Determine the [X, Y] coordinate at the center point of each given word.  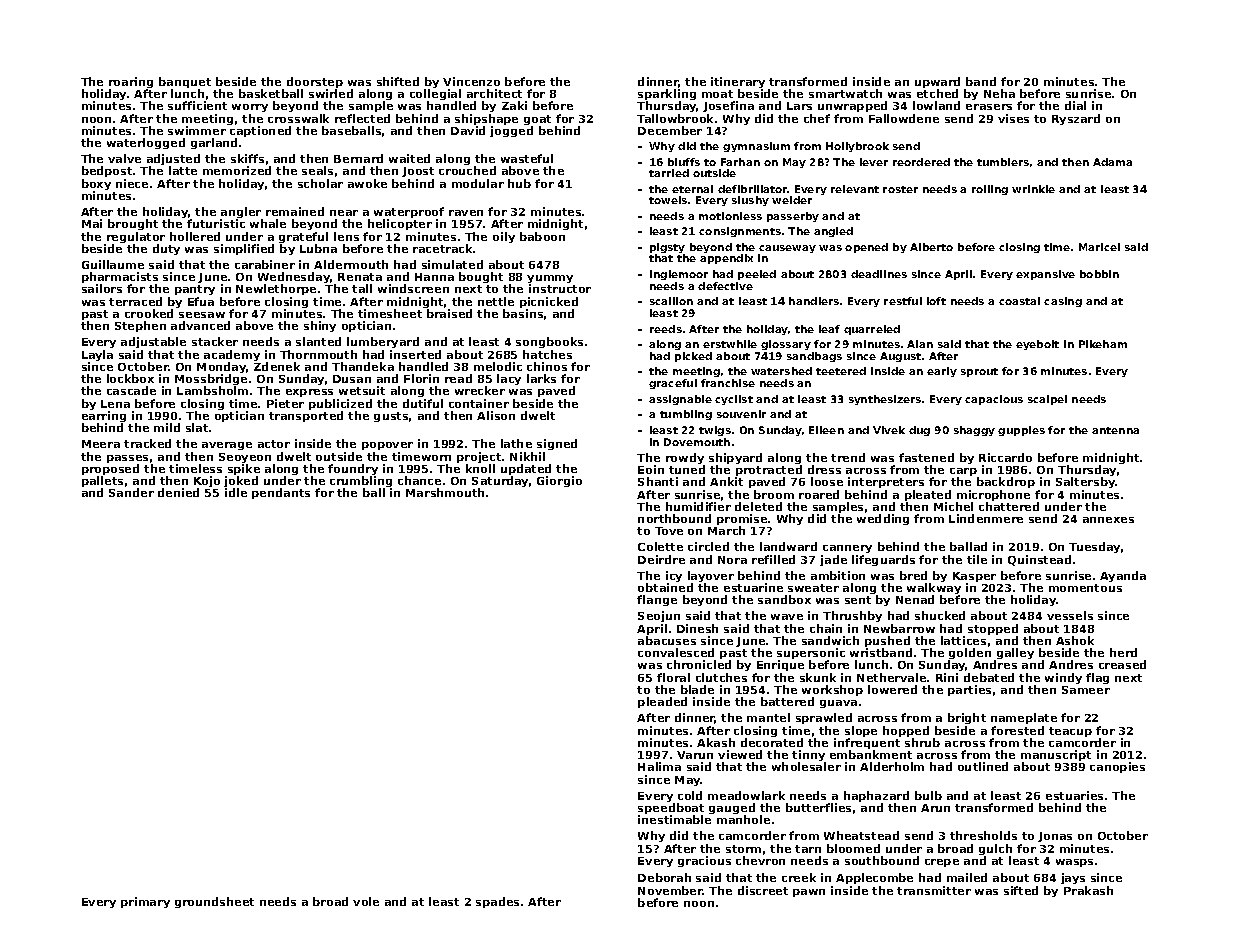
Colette [660, 546]
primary [145, 902]
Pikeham [1103, 344]
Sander [131, 492]
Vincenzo [471, 81]
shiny [320, 326]
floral [673, 677]
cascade [131, 390]
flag [1097, 678]
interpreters [886, 482]
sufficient [197, 105]
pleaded [662, 702]
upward [937, 82]
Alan [920, 344]
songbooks [549, 342]
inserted [415, 354]
